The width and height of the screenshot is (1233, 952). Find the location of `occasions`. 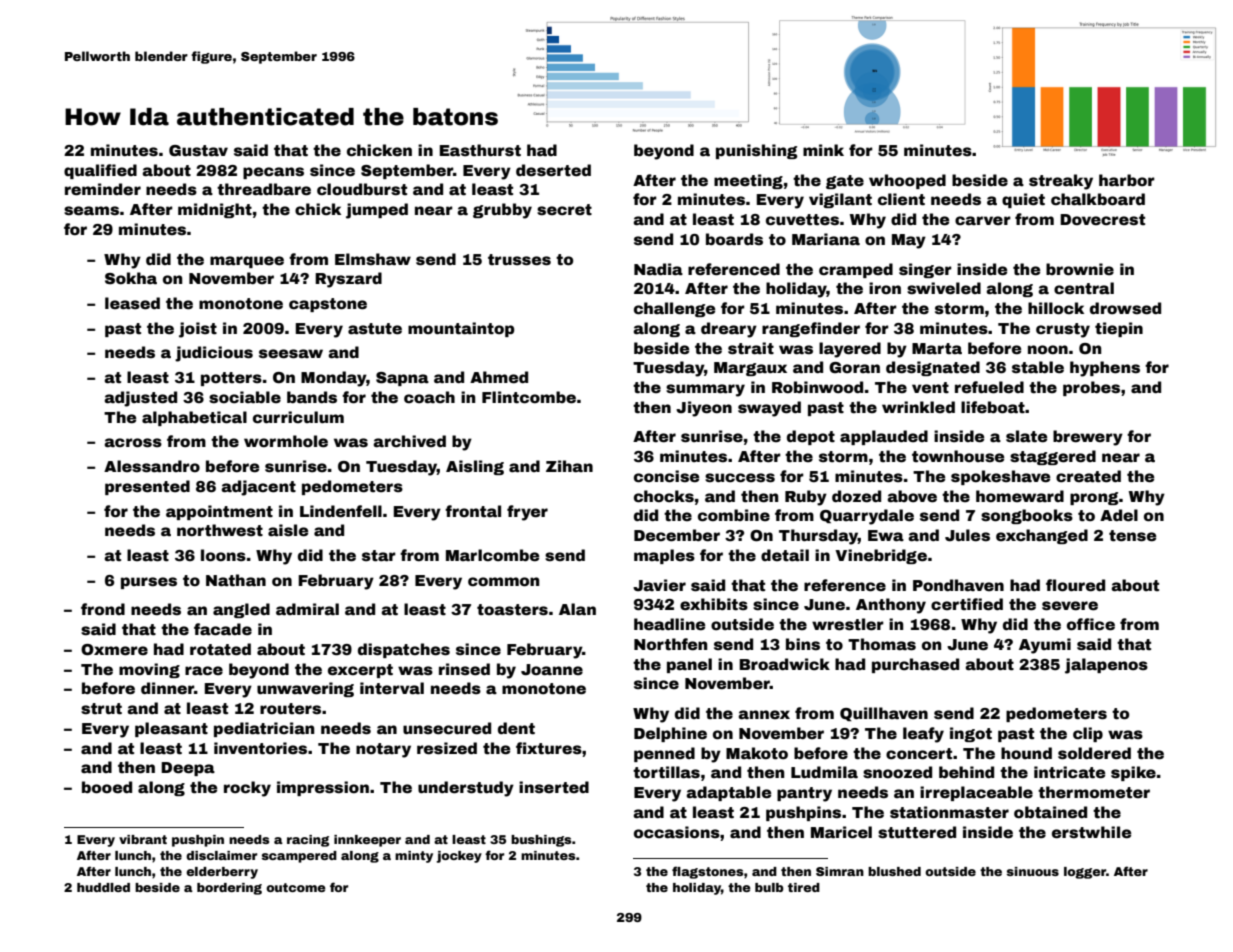

occasions is located at coordinates (677, 832).
